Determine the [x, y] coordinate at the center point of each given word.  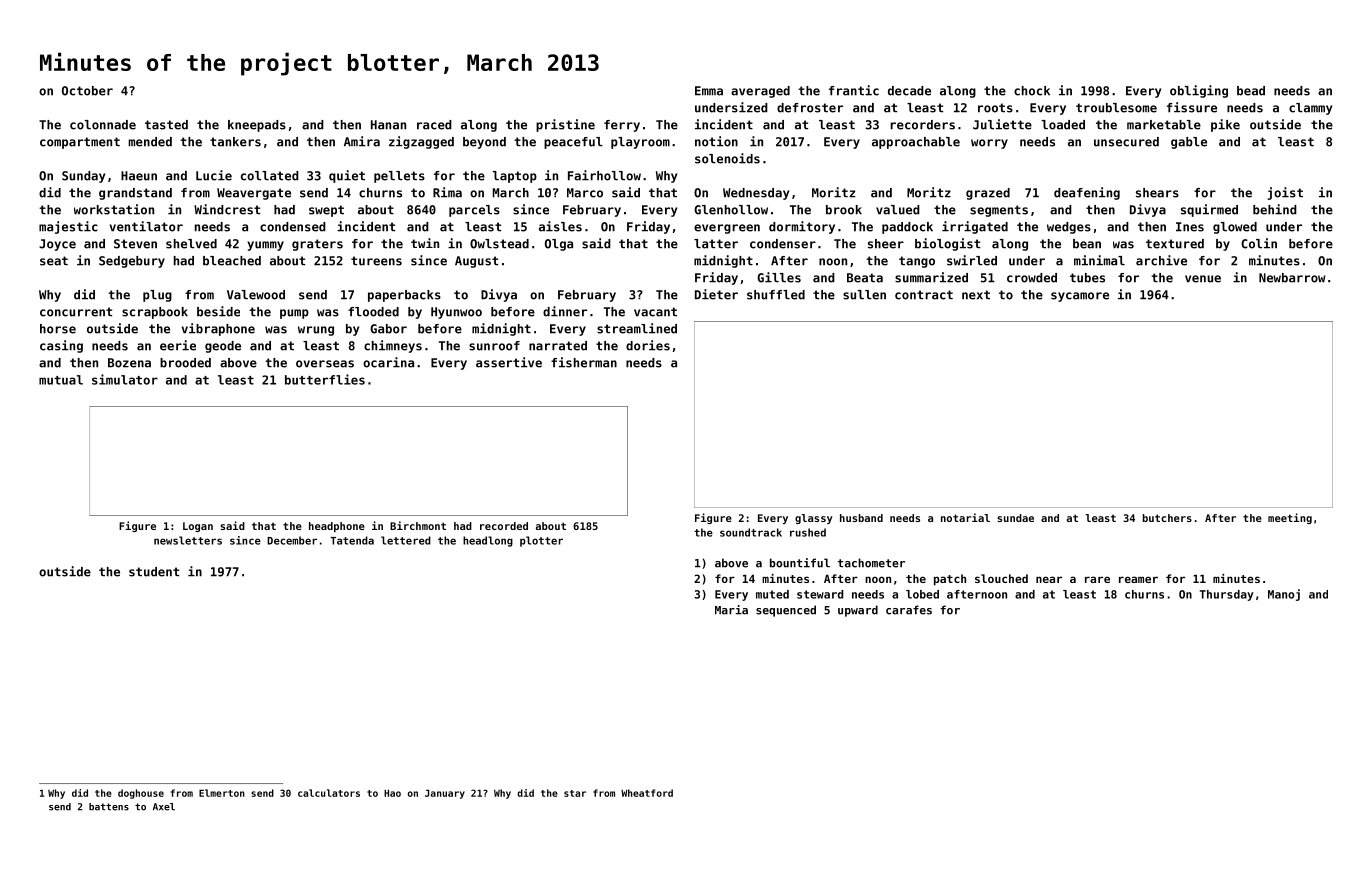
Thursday [1227, 595]
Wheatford [647, 793]
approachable [916, 143]
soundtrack [751, 532]
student [154, 572]
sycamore [1080, 297]
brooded [185, 363]
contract [924, 295]
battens [109, 807]
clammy [1310, 109]
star [575, 793]
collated [270, 176]
